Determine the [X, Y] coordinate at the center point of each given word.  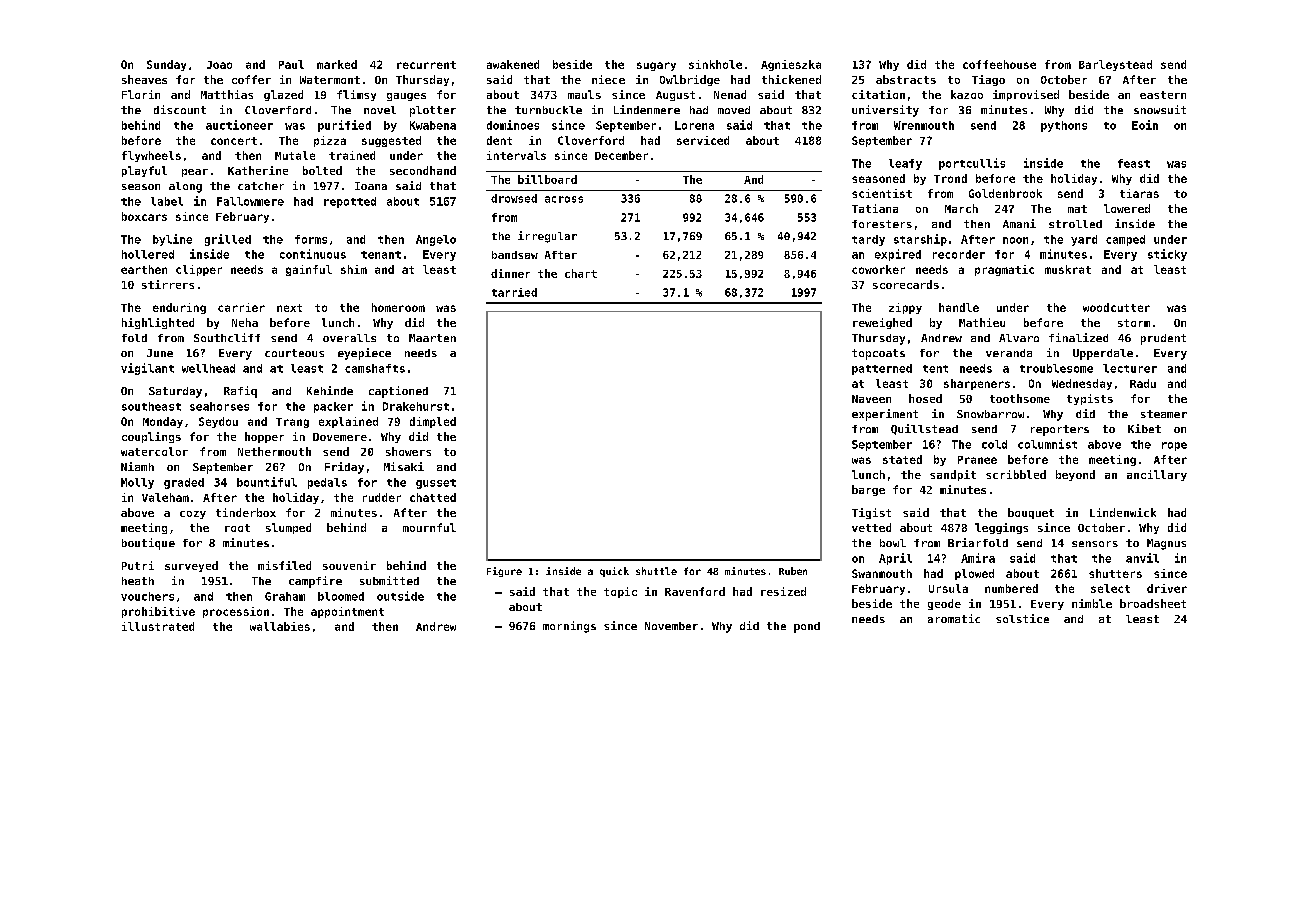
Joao [219, 65]
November [671, 626]
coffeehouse [999, 64]
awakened [513, 64]
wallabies [280, 626]
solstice [1022, 618]
